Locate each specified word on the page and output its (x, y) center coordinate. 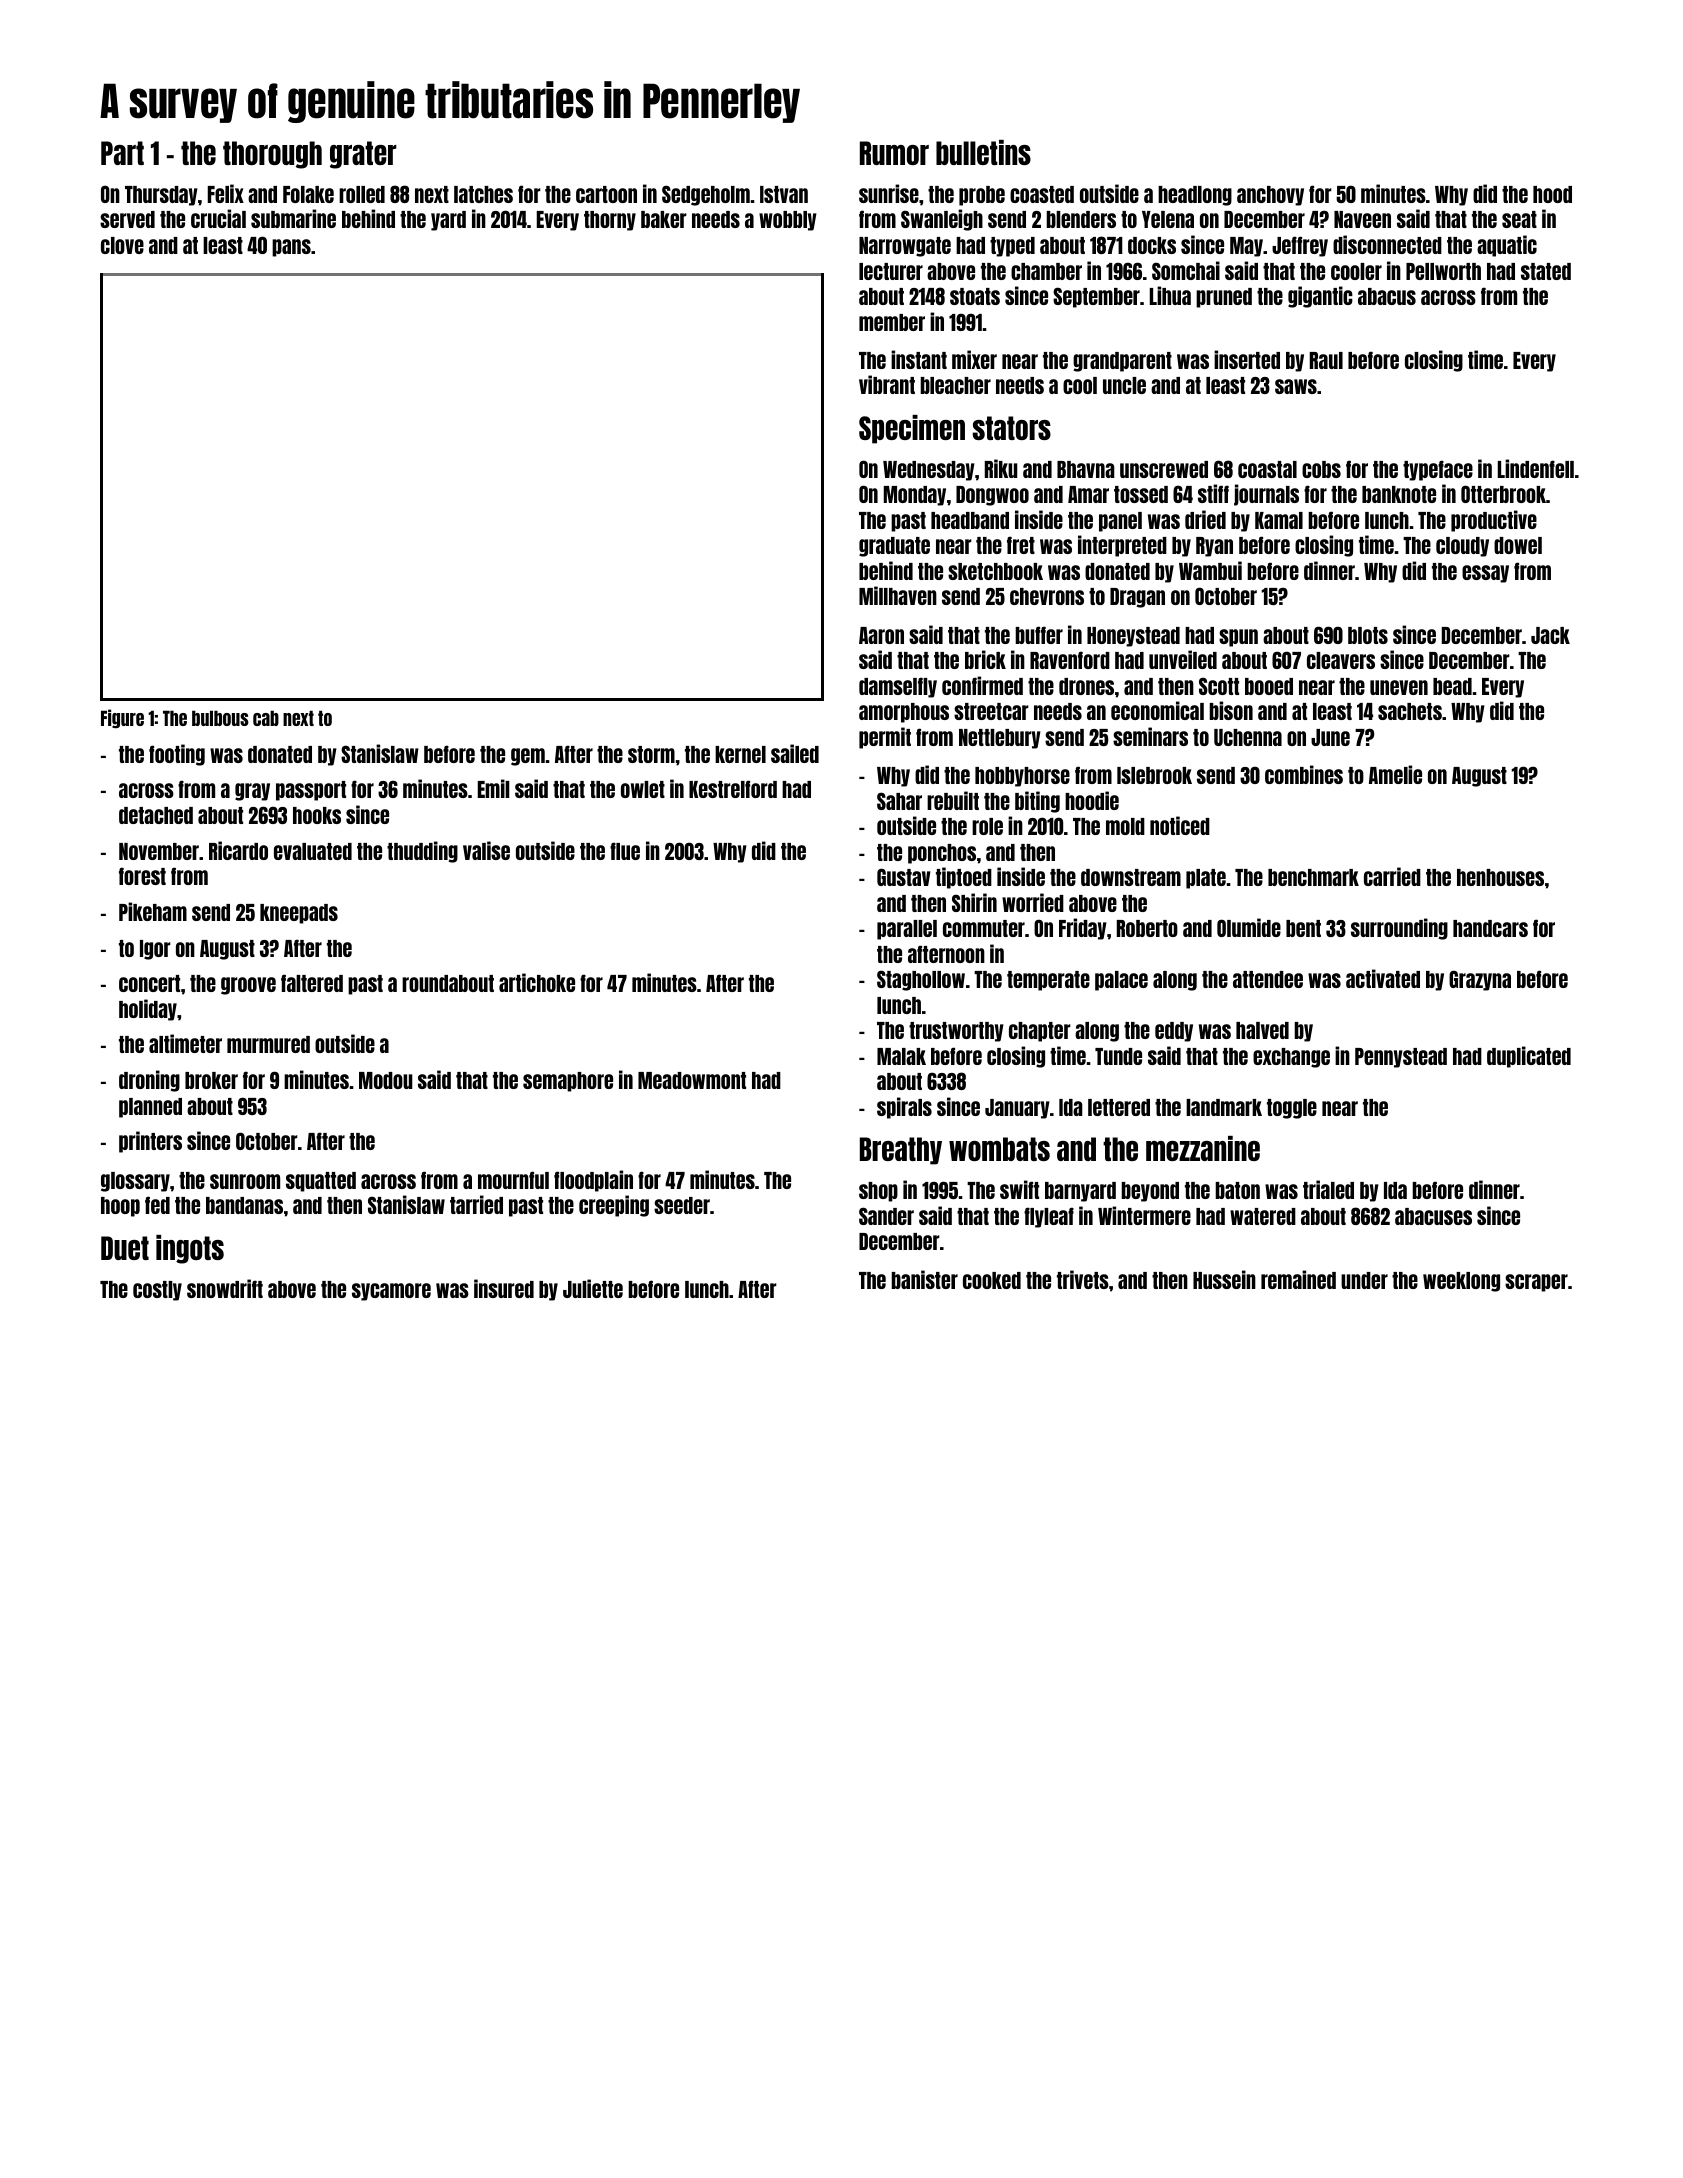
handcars (1490, 928)
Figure (122, 718)
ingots (190, 1249)
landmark (1224, 1107)
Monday (915, 496)
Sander (886, 1216)
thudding (422, 852)
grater (363, 155)
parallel (907, 930)
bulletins (983, 152)
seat (1519, 219)
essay (1485, 574)
